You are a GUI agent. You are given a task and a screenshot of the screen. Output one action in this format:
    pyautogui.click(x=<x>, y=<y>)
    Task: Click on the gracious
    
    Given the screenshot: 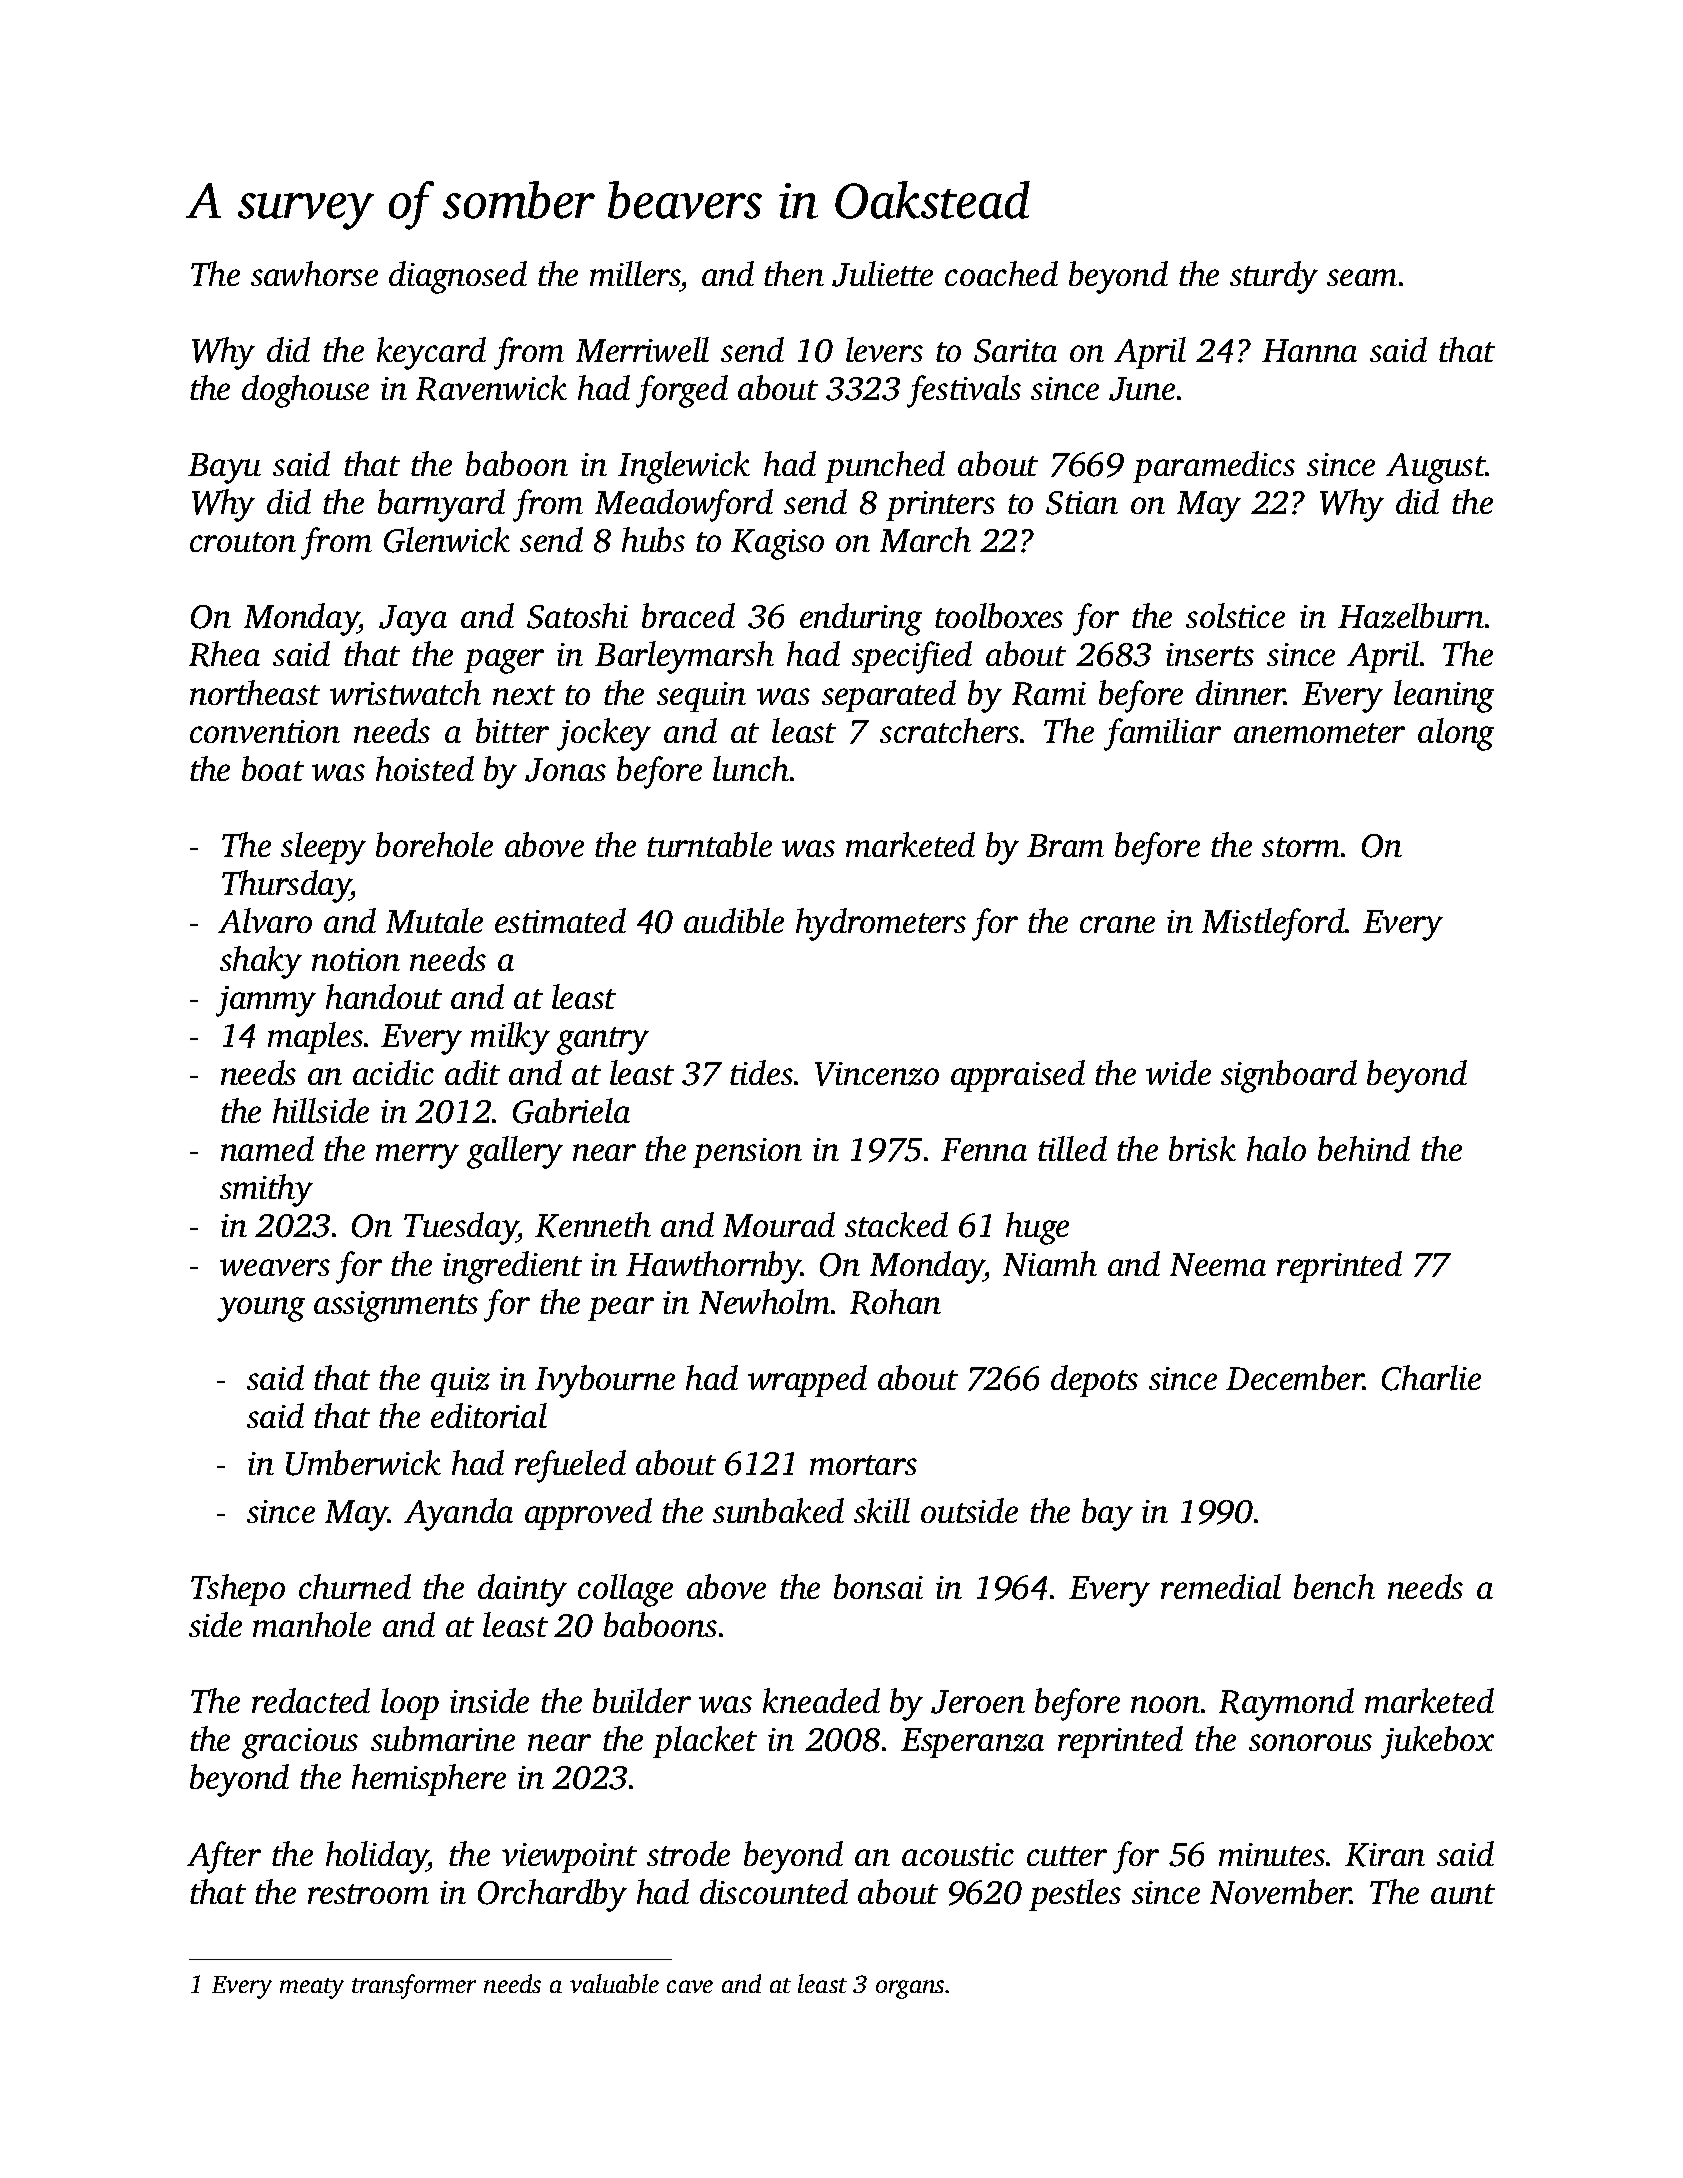 What is the action you would take?
    pyautogui.click(x=300, y=1743)
